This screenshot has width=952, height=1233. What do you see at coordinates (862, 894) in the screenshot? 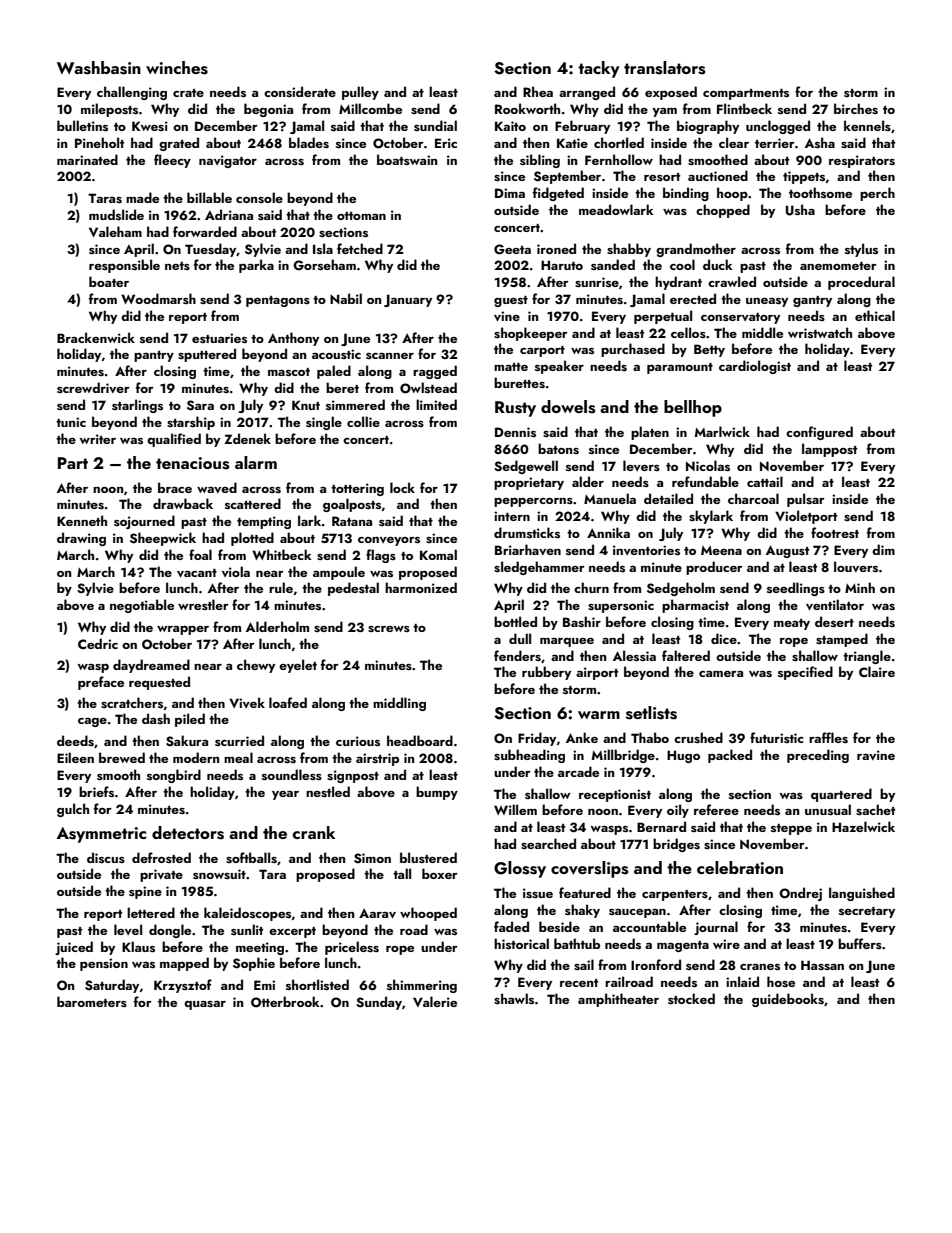
I see `languished` at bounding box center [862, 894].
